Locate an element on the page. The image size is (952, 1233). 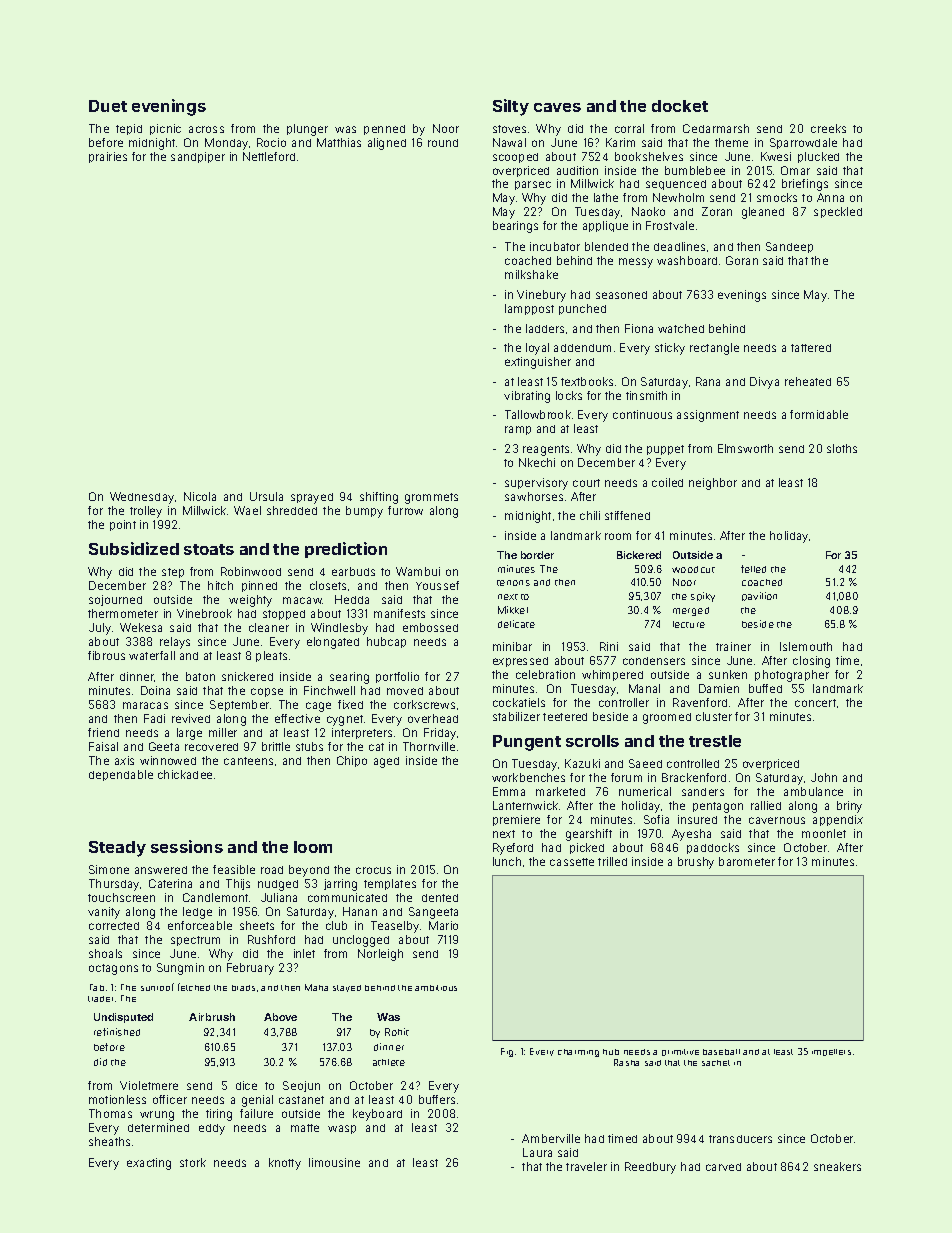
Duet is located at coordinates (108, 106).
